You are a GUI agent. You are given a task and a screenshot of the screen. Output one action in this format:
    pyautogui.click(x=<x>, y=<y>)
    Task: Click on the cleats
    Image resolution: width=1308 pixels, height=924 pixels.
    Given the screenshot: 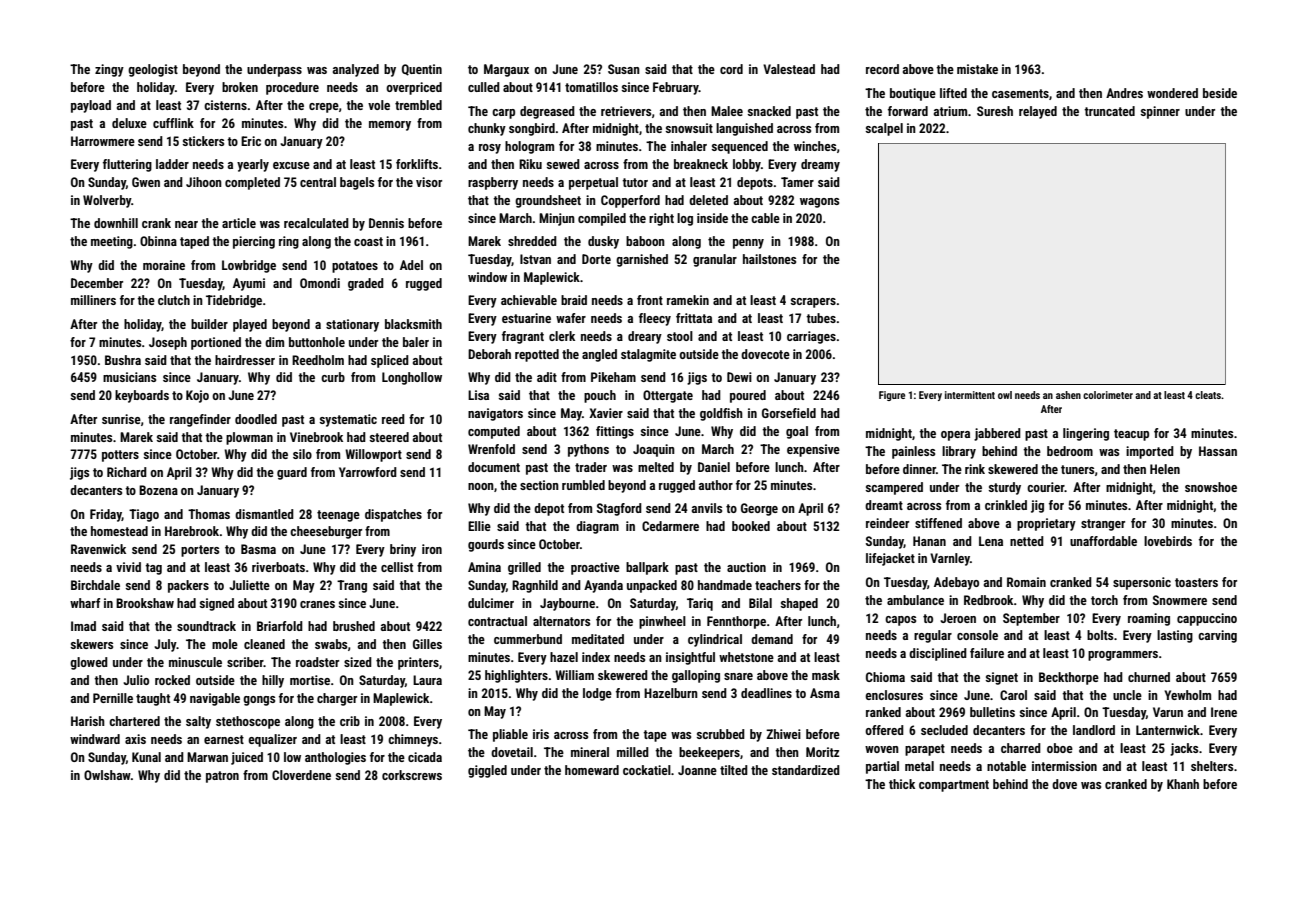 What is the action you would take?
    pyautogui.click(x=1208, y=395)
